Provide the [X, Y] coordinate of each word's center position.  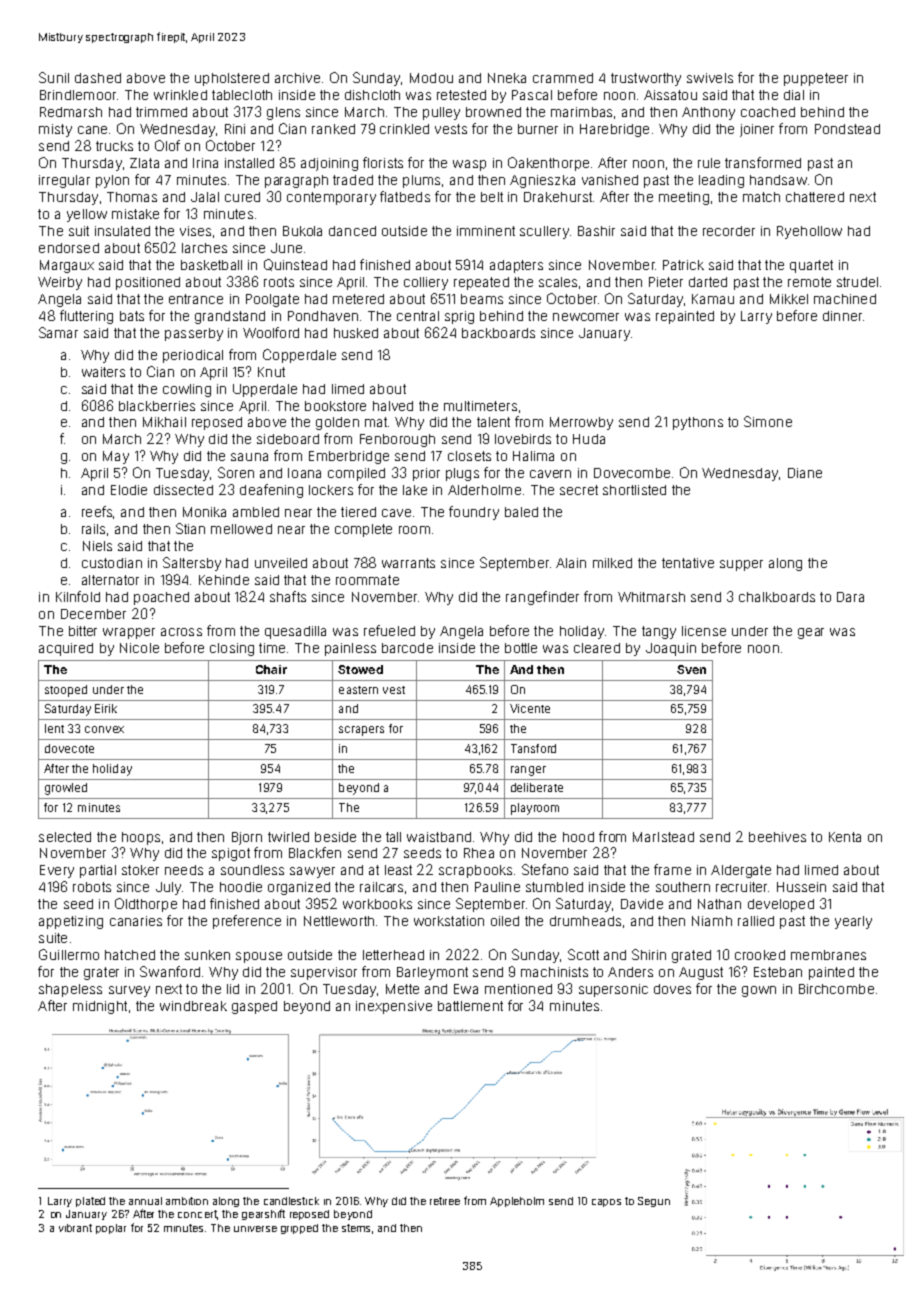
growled [66, 789]
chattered [815, 197]
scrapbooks [475, 871]
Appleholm [517, 1202]
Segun [654, 1202]
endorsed [69, 248]
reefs [97, 511]
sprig [459, 317]
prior [426, 474]
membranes [828, 955]
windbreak [193, 1006]
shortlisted [634, 490]
